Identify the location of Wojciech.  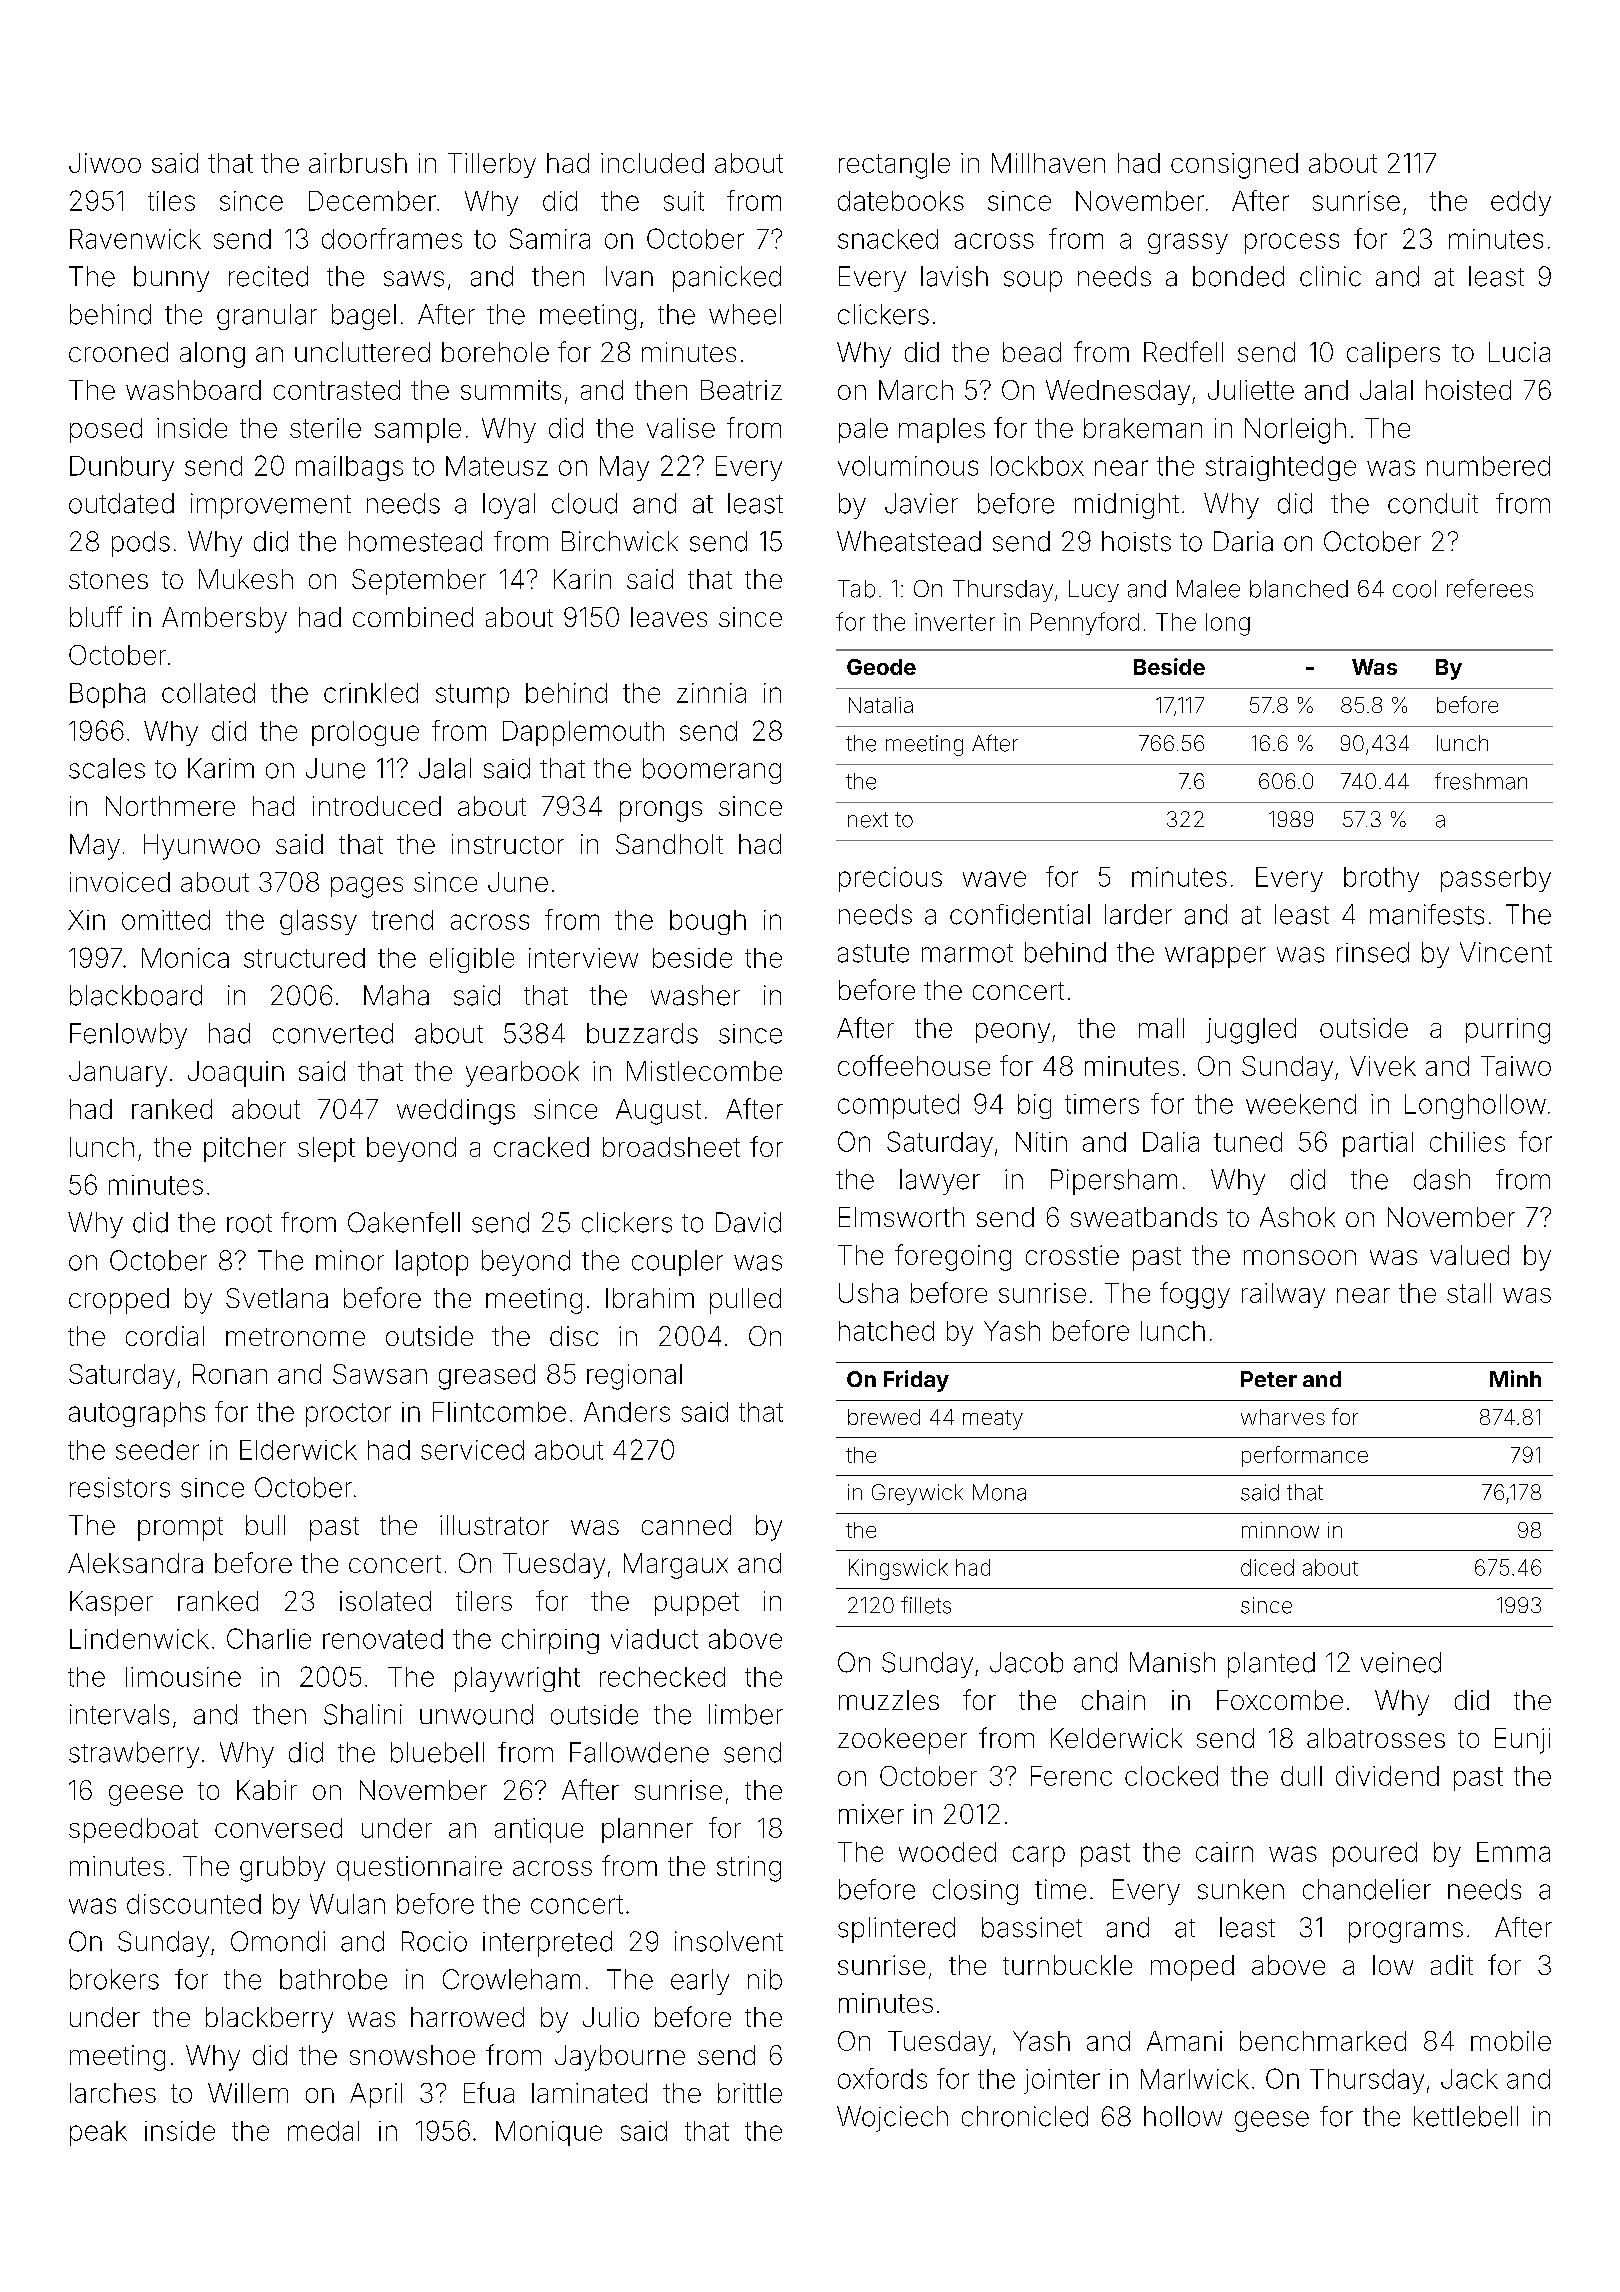
(892, 2119).
